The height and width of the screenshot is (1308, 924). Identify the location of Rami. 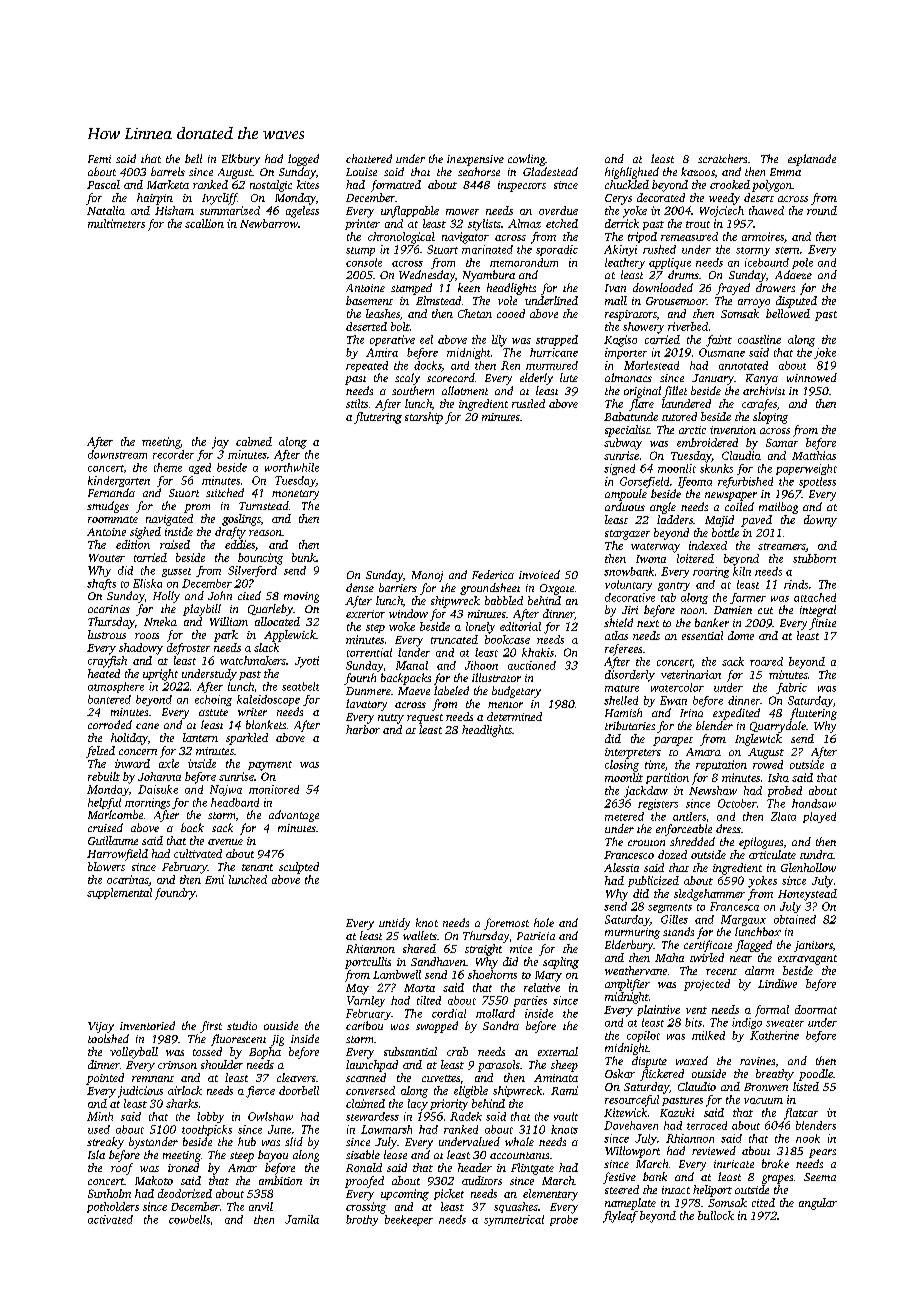
(564, 1090).
